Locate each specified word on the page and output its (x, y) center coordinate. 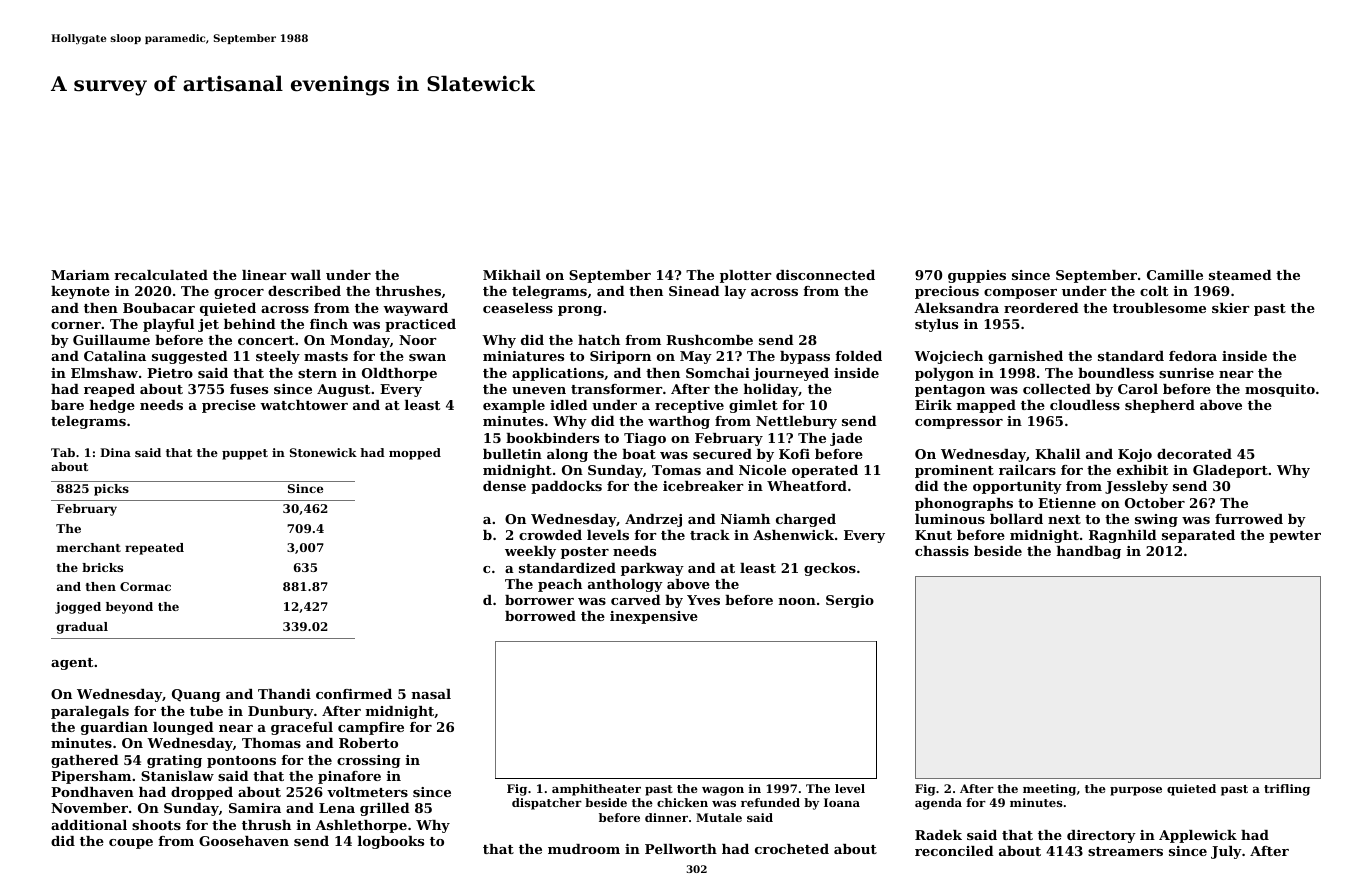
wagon (723, 791)
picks (111, 490)
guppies (977, 276)
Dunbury (281, 712)
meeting (1049, 790)
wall (305, 275)
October (1155, 503)
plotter (745, 276)
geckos (830, 569)
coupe (131, 844)
